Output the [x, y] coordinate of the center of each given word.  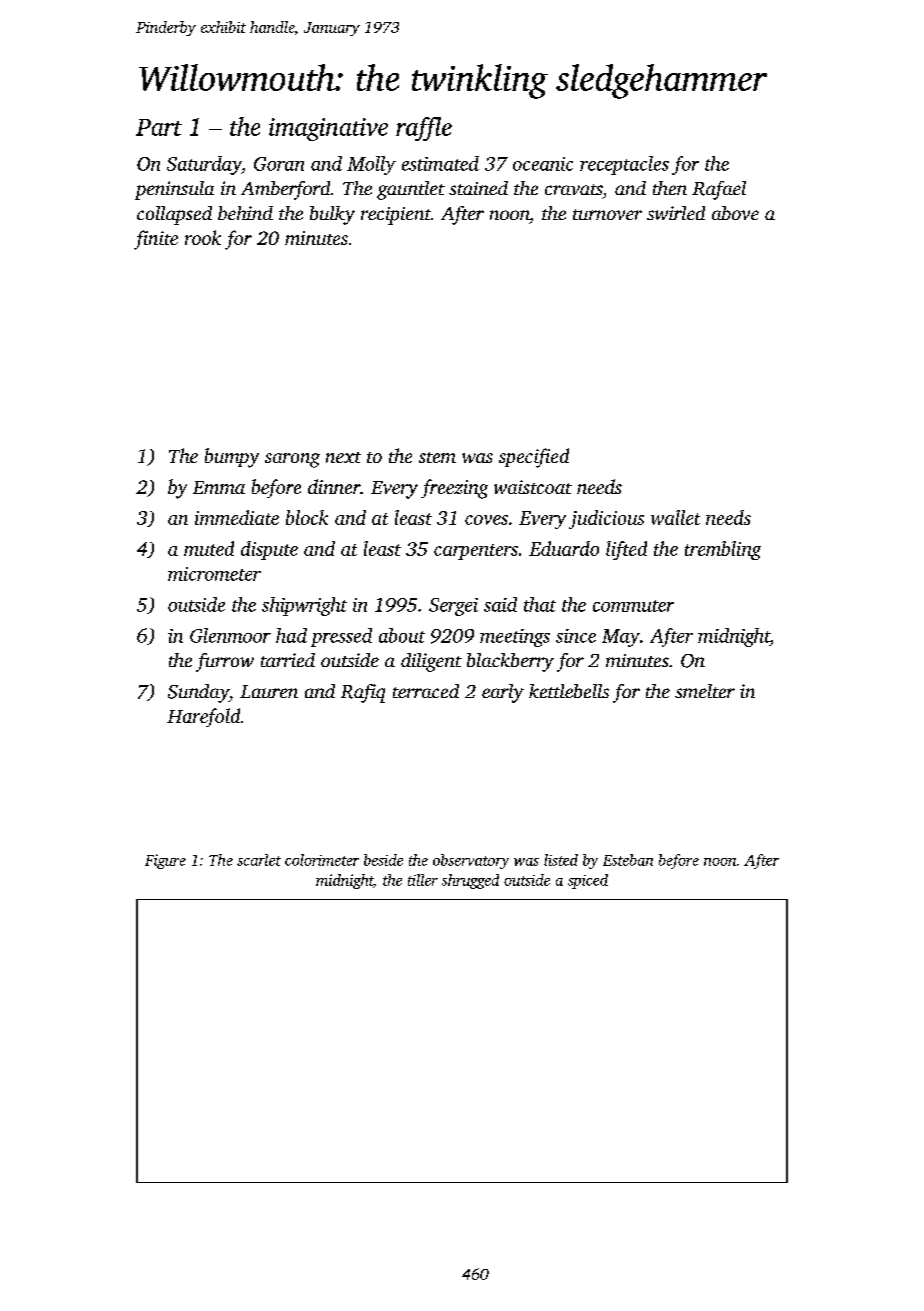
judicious [606, 519]
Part [159, 127]
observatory [471, 861]
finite [156, 240]
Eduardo [564, 548]
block [307, 517]
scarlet [259, 860]
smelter [705, 691]
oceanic [543, 164]
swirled [676, 213]
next [343, 457]
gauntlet [411, 190]
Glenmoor [230, 635]
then [670, 188]
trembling [723, 550]
